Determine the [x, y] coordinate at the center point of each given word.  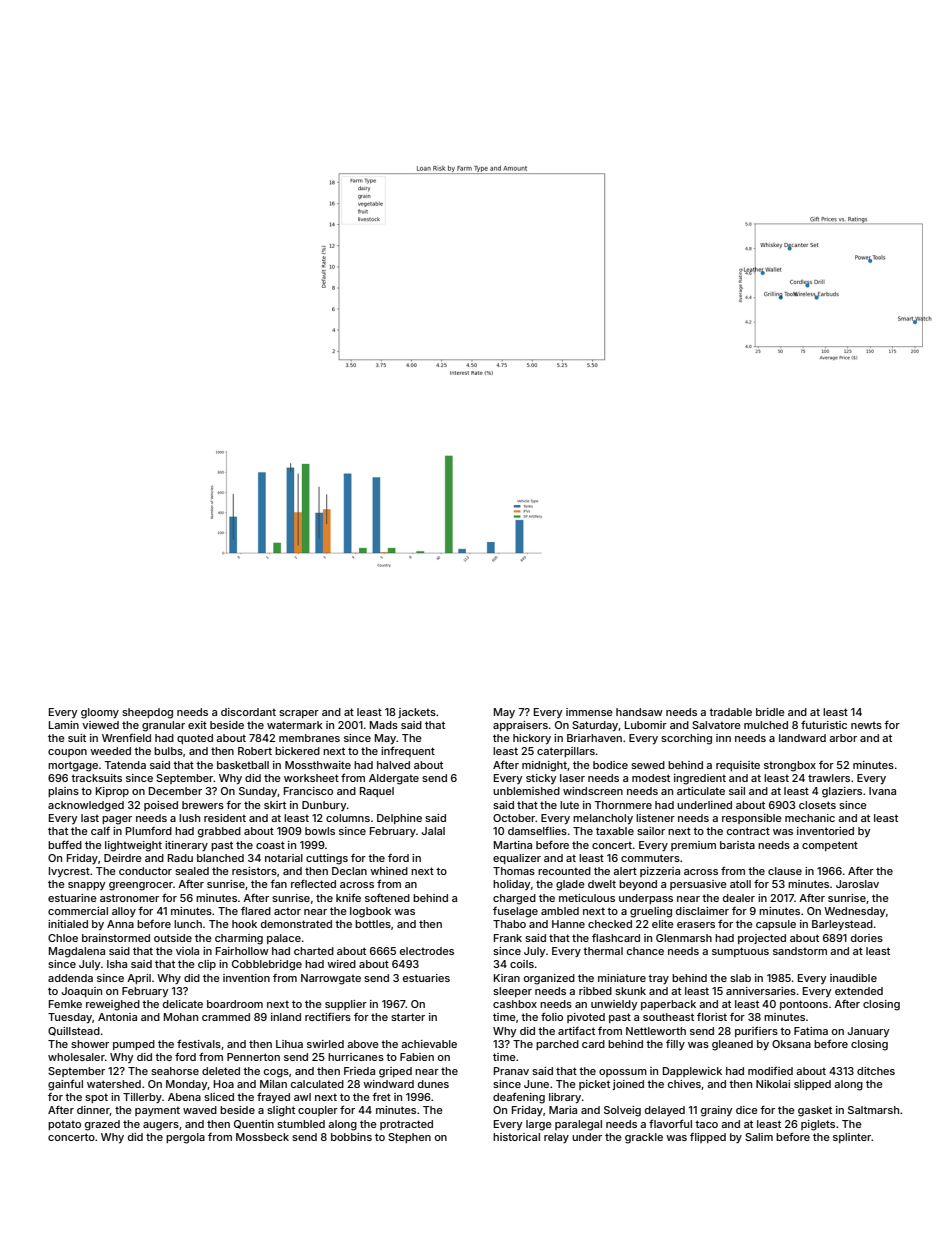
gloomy [100, 713]
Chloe [63, 938]
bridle [770, 712]
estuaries [426, 978]
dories [867, 938]
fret [381, 1096]
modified [770, 1070]
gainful [65, 1085]
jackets [417, 713]
